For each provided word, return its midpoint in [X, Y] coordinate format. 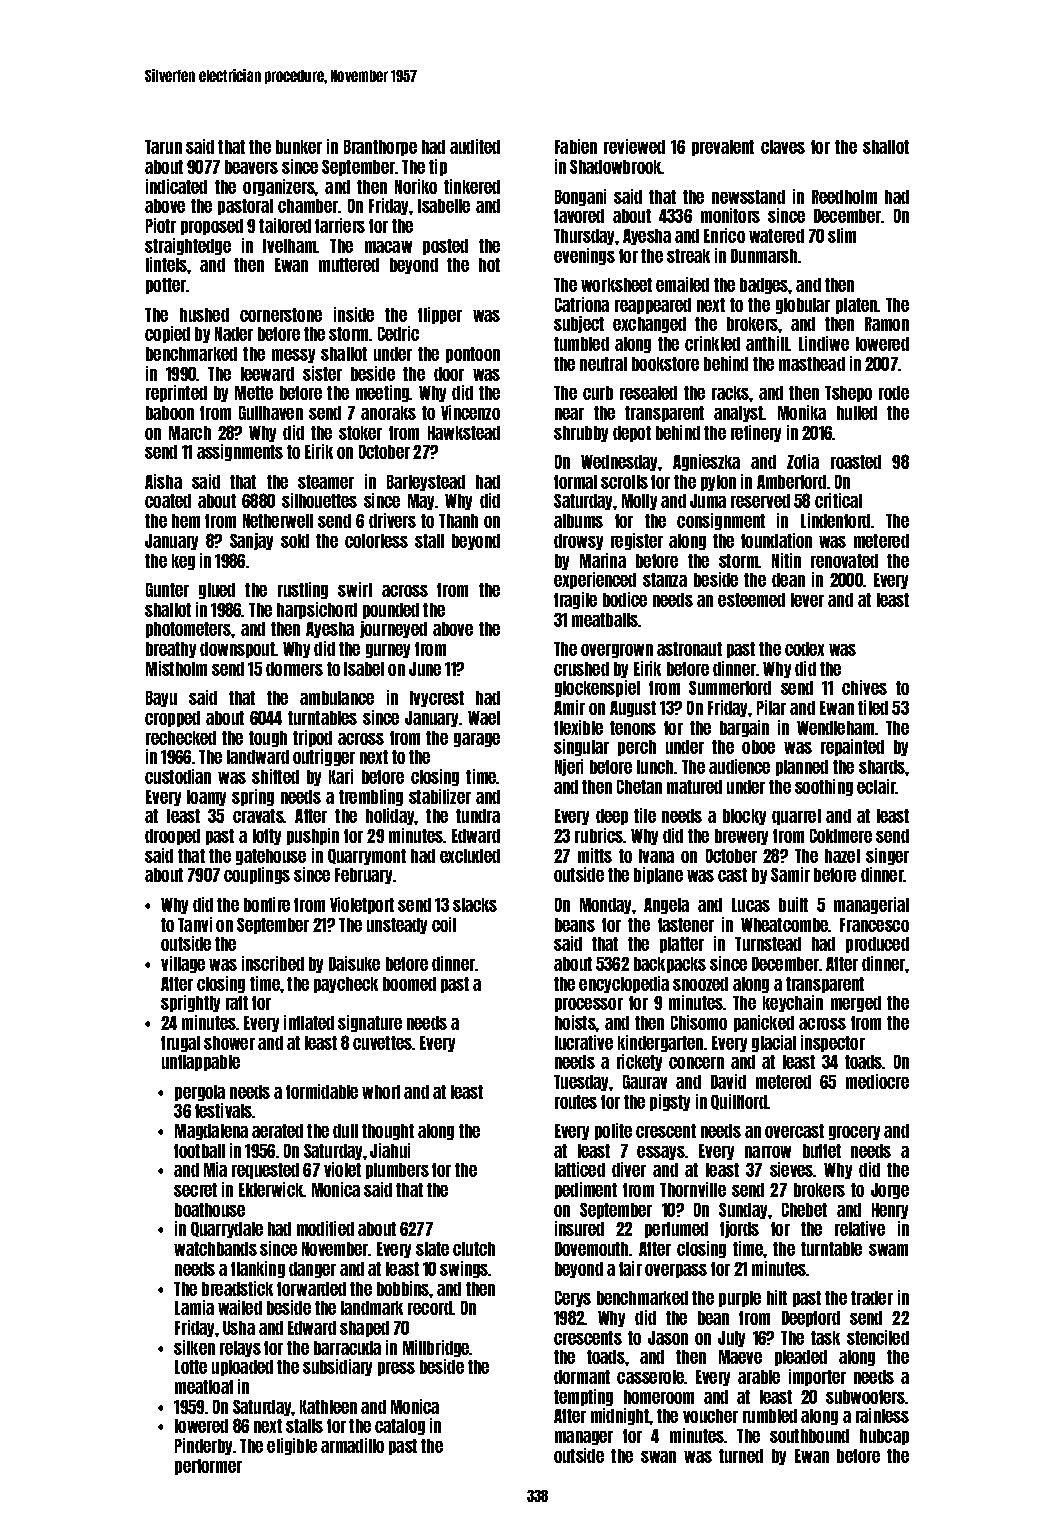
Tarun [163, 147]
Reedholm [844, 197]
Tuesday [581, 1083]
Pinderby [203, 1446]
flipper [440, 315]
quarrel [796, 817]
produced [877, 945]
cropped [172, 719]
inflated [309, 1022]
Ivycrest [437, 699]
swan [658, 1457]
